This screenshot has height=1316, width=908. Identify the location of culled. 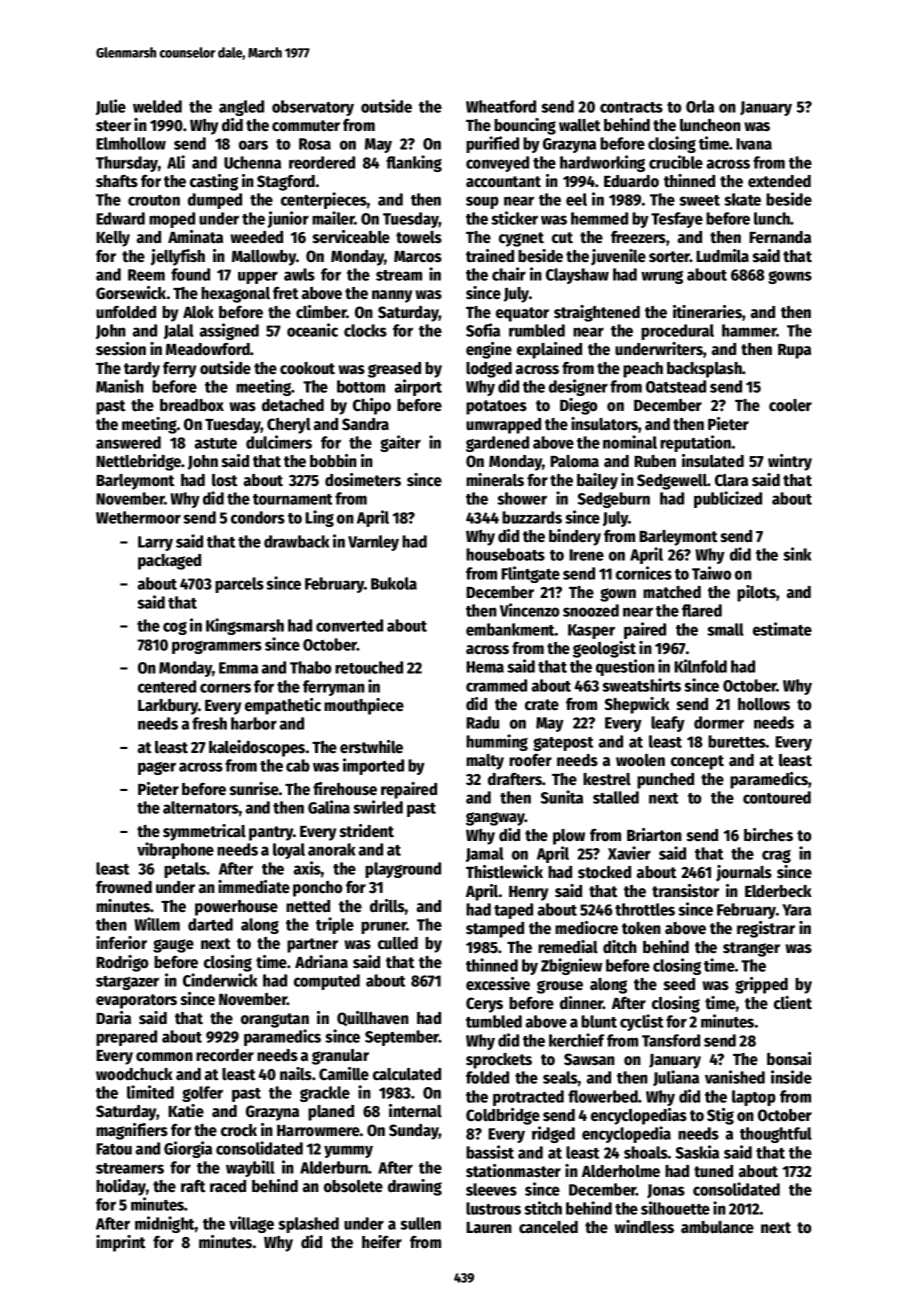
(398, 943).
